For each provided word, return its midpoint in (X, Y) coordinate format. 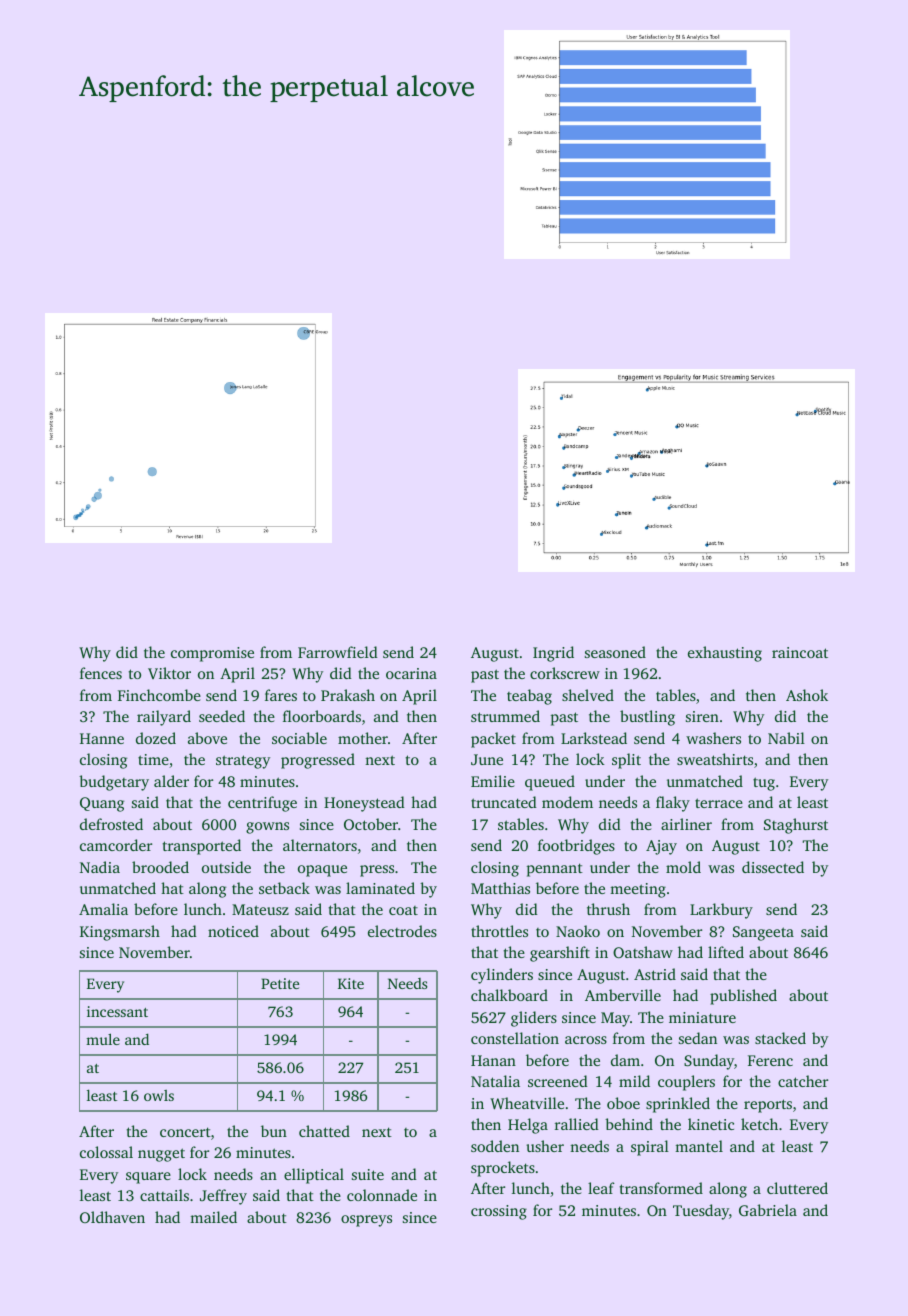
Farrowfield (338, 652)
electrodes (402, 931)
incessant (117, 1011)
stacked (780, 1038)
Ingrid (553, 654)
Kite (351, 983)
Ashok (807, 695)
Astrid (655, 974)
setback (284, 888)
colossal (106, 1152)
